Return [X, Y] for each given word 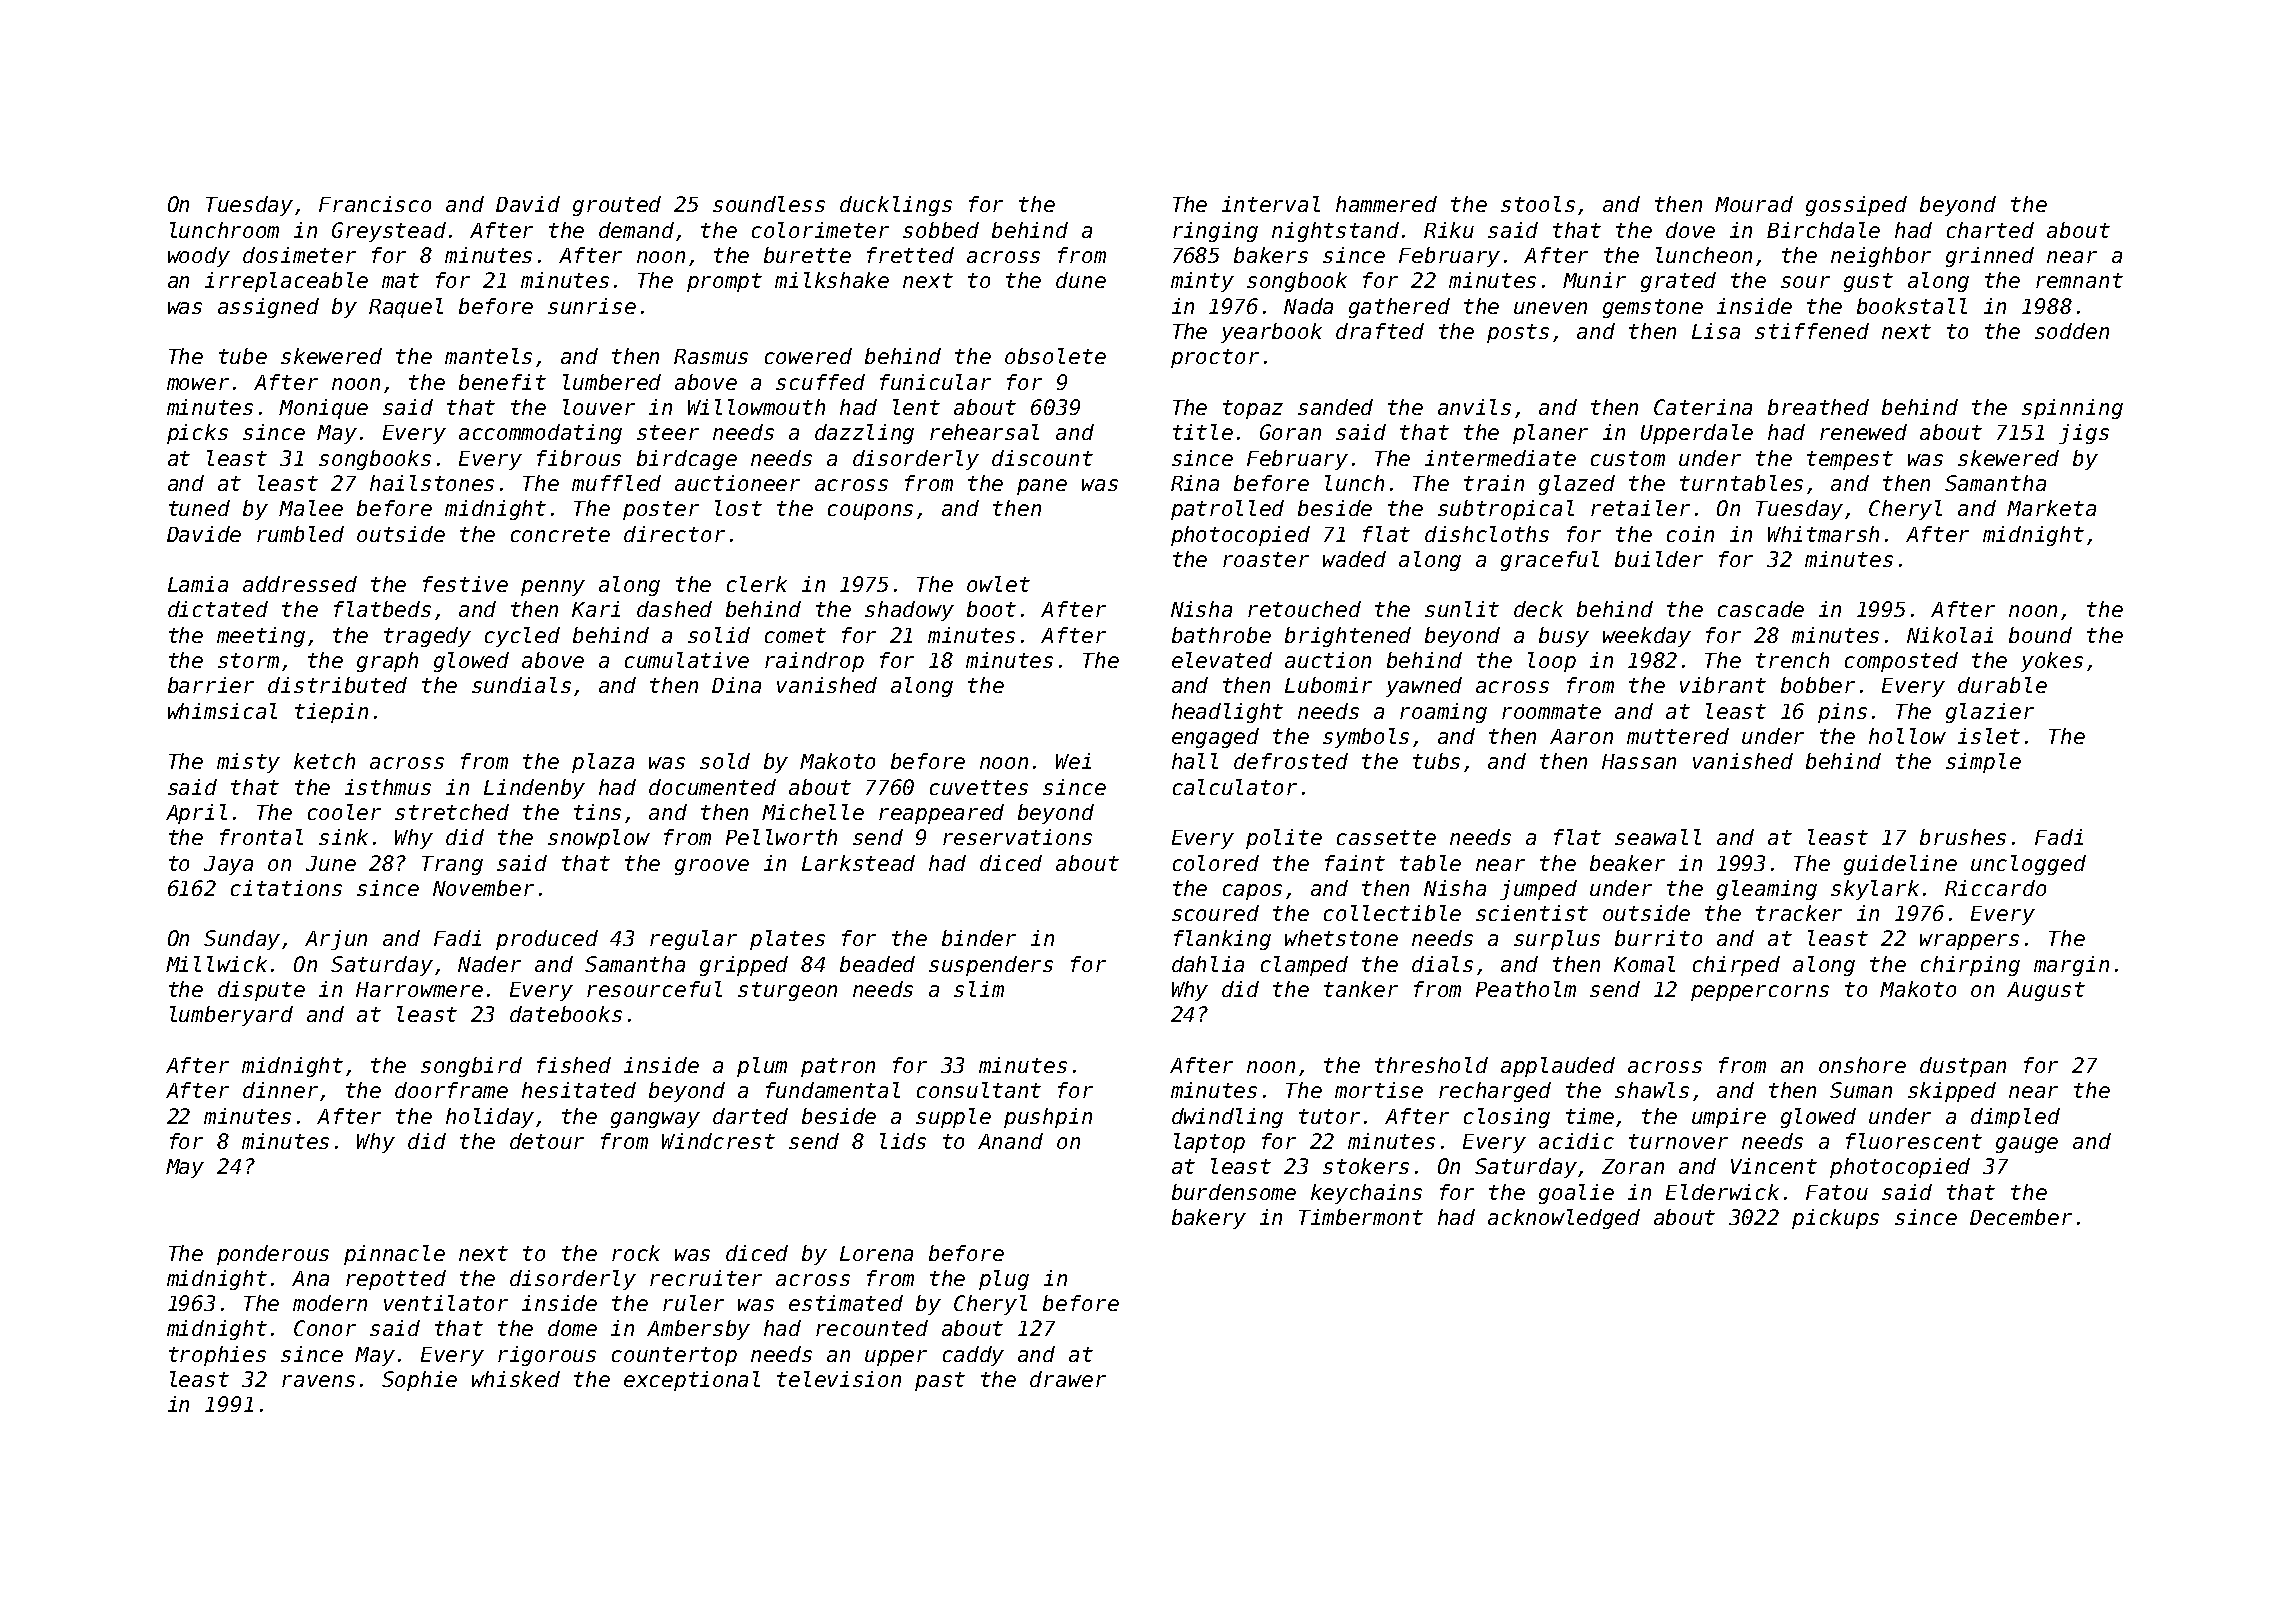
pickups [1835, 1219]
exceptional [692, 1381]
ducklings [896, 206]
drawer [1068, 1379]
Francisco [375, 204]
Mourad [1754, 204]
